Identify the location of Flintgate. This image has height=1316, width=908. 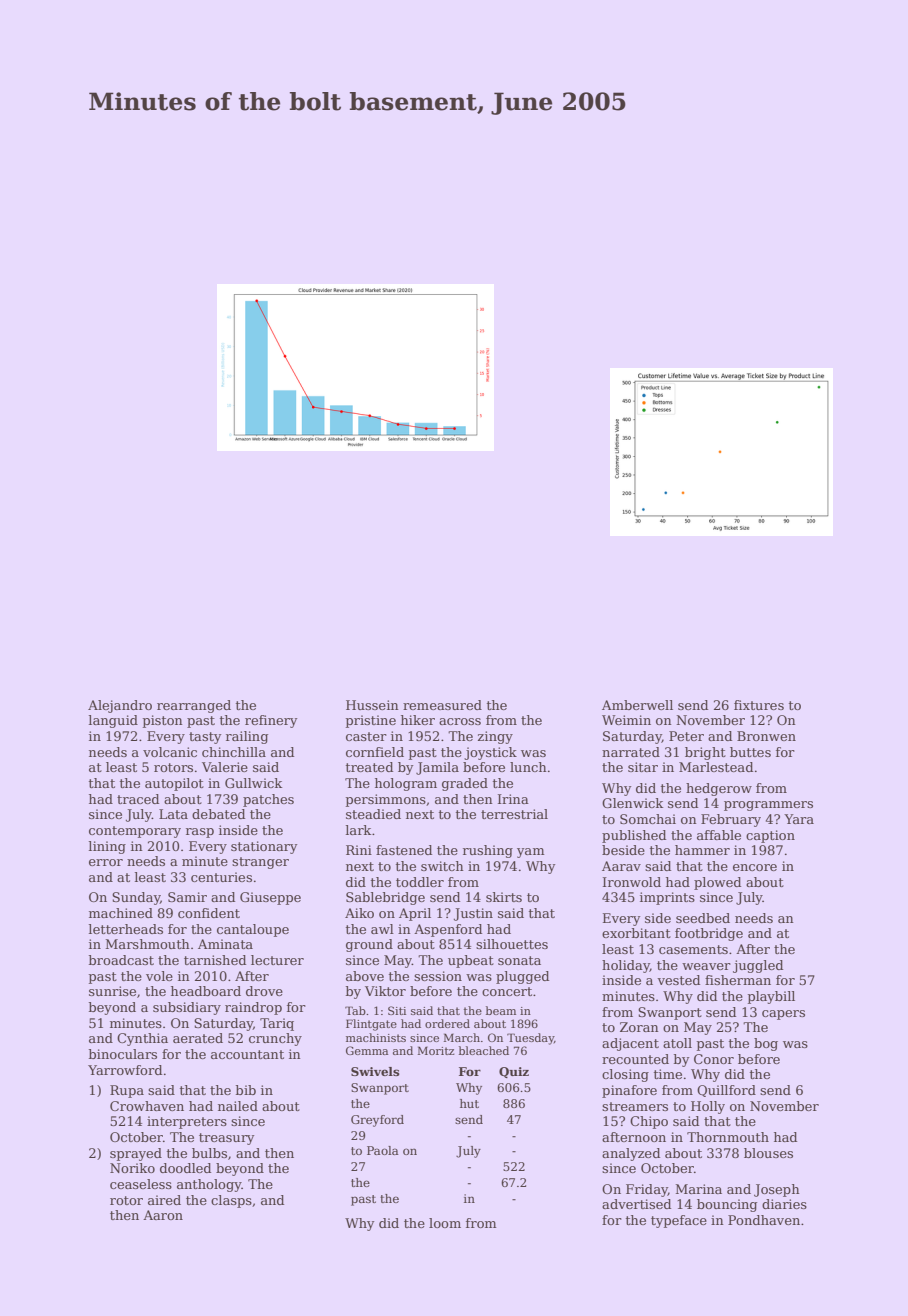
(371, 1025).
